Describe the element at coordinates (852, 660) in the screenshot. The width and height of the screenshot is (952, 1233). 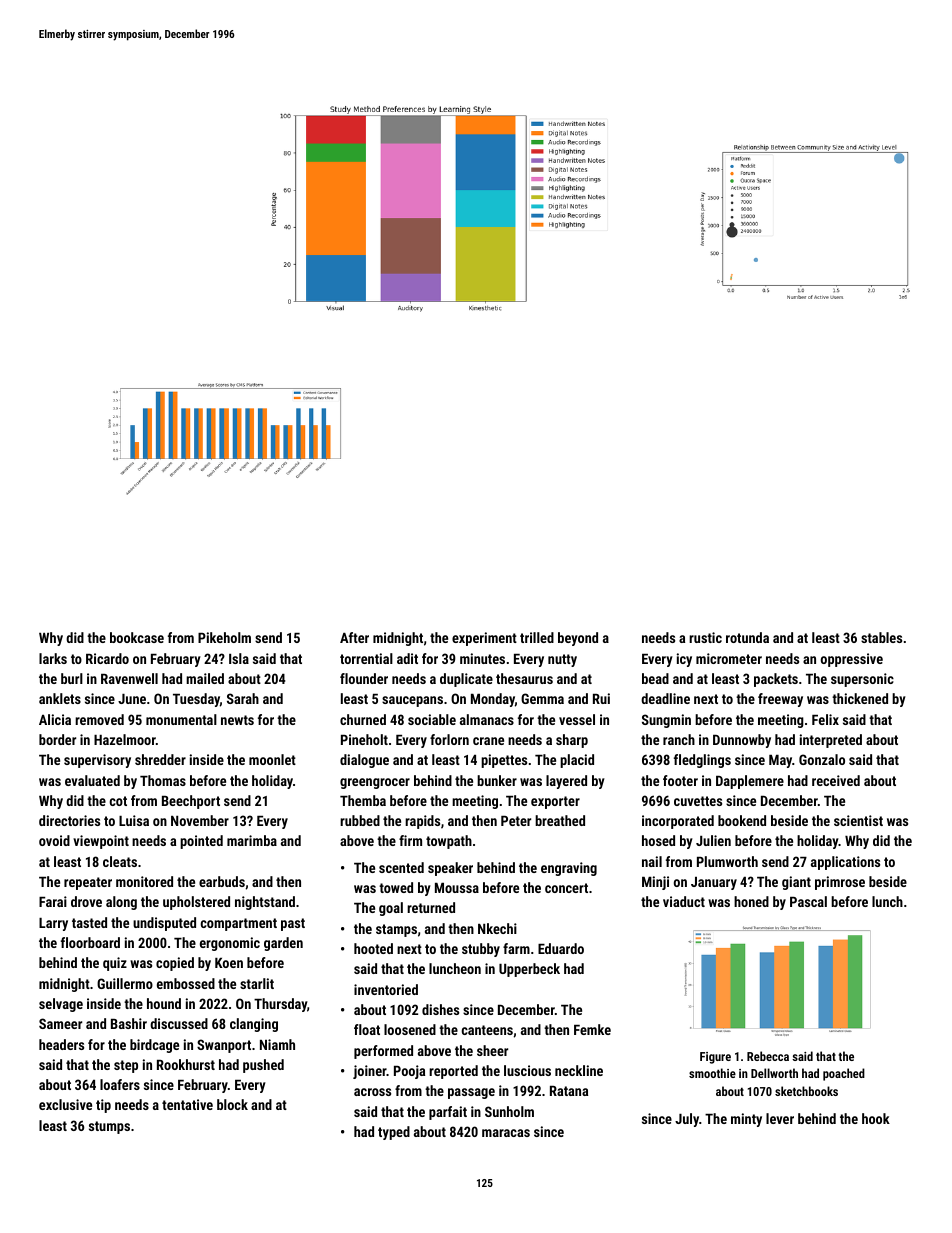
I see `oppressive` at that location.
